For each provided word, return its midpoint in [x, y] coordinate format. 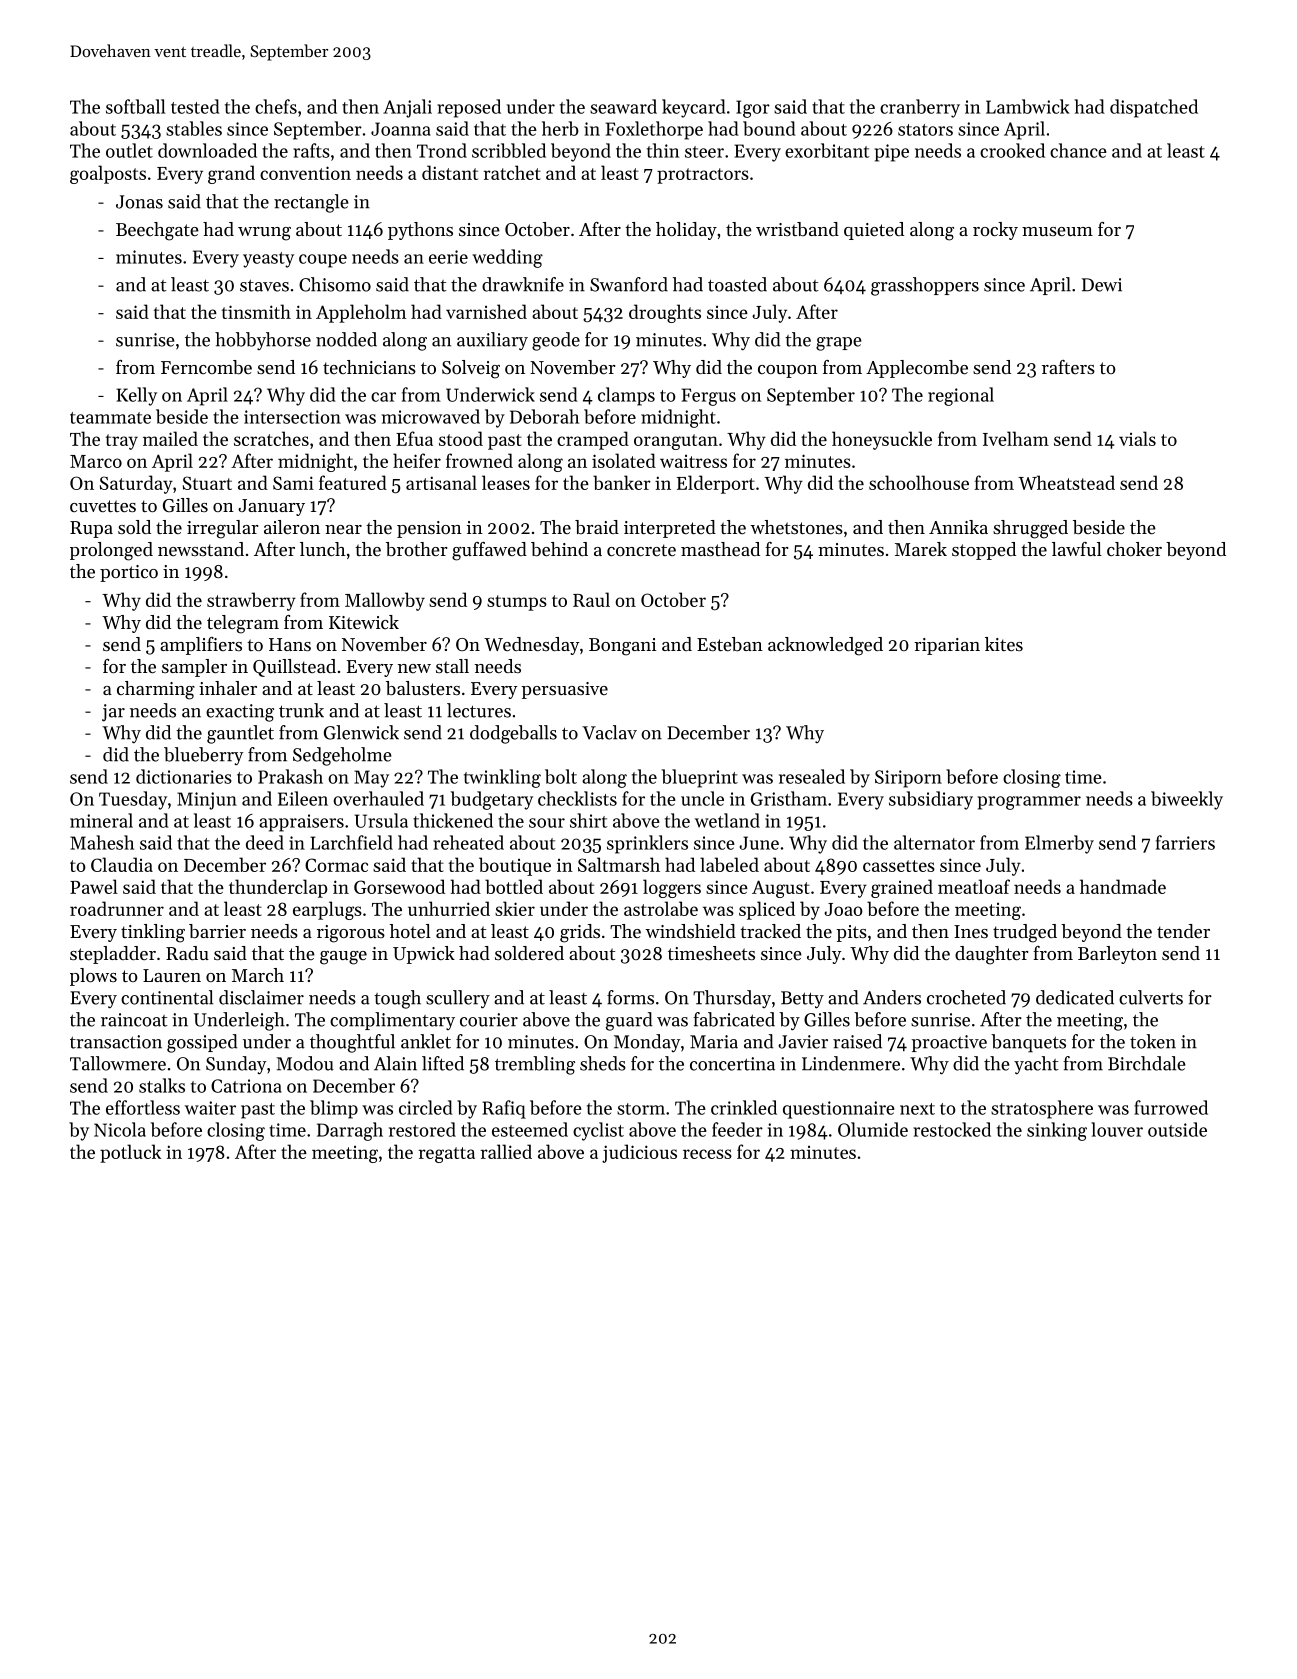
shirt [588, 820]
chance [1078, 150]
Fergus [708, 397]
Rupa [91, 529]
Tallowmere [118, 1063]
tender [1183, 931]
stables [194, 128]
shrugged [1030, 529]
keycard [694, 108]
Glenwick [361, 732]
